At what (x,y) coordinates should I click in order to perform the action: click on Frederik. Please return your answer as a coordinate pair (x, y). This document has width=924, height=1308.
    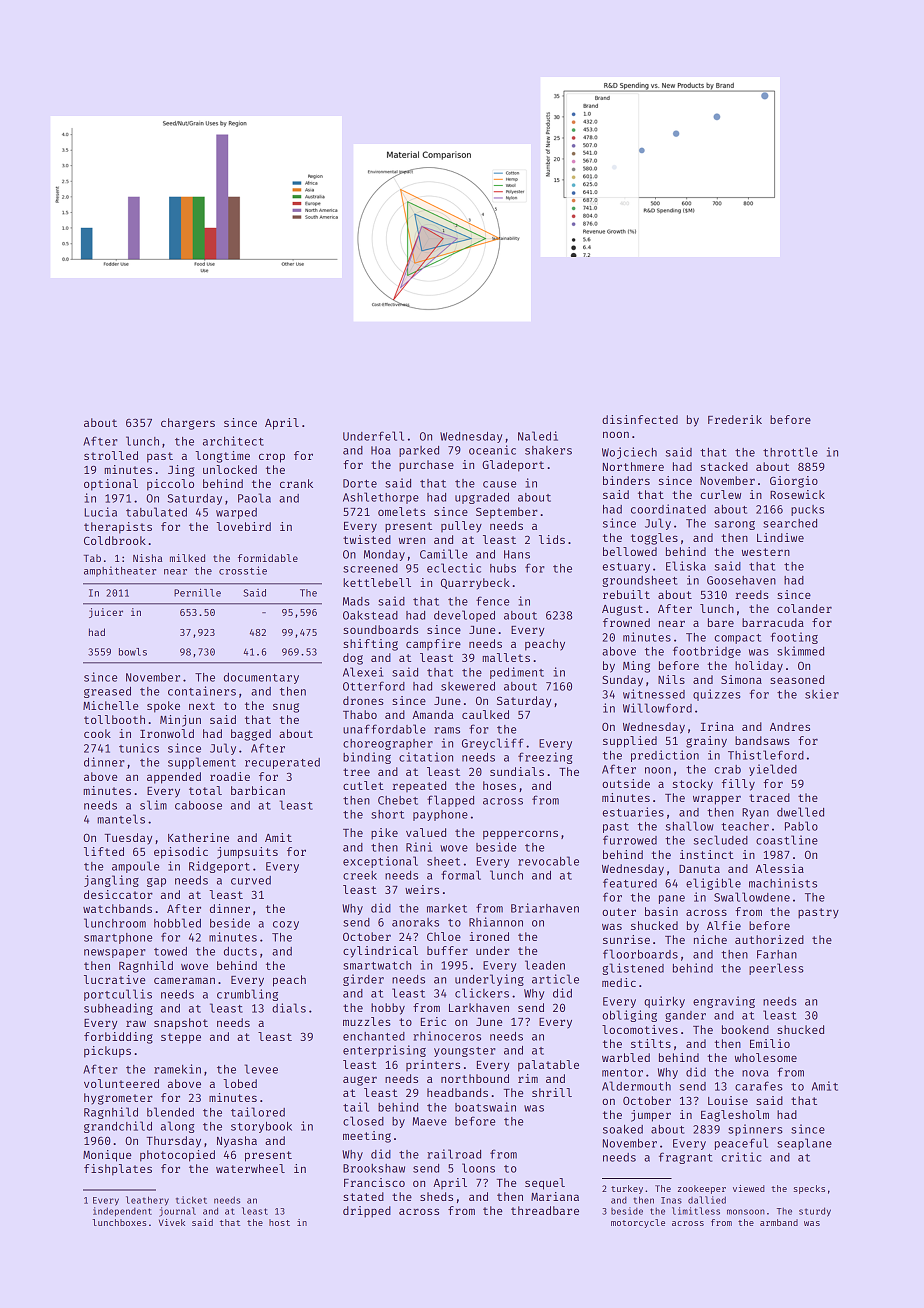
    Looking at the image, I should click on (735, 419).
